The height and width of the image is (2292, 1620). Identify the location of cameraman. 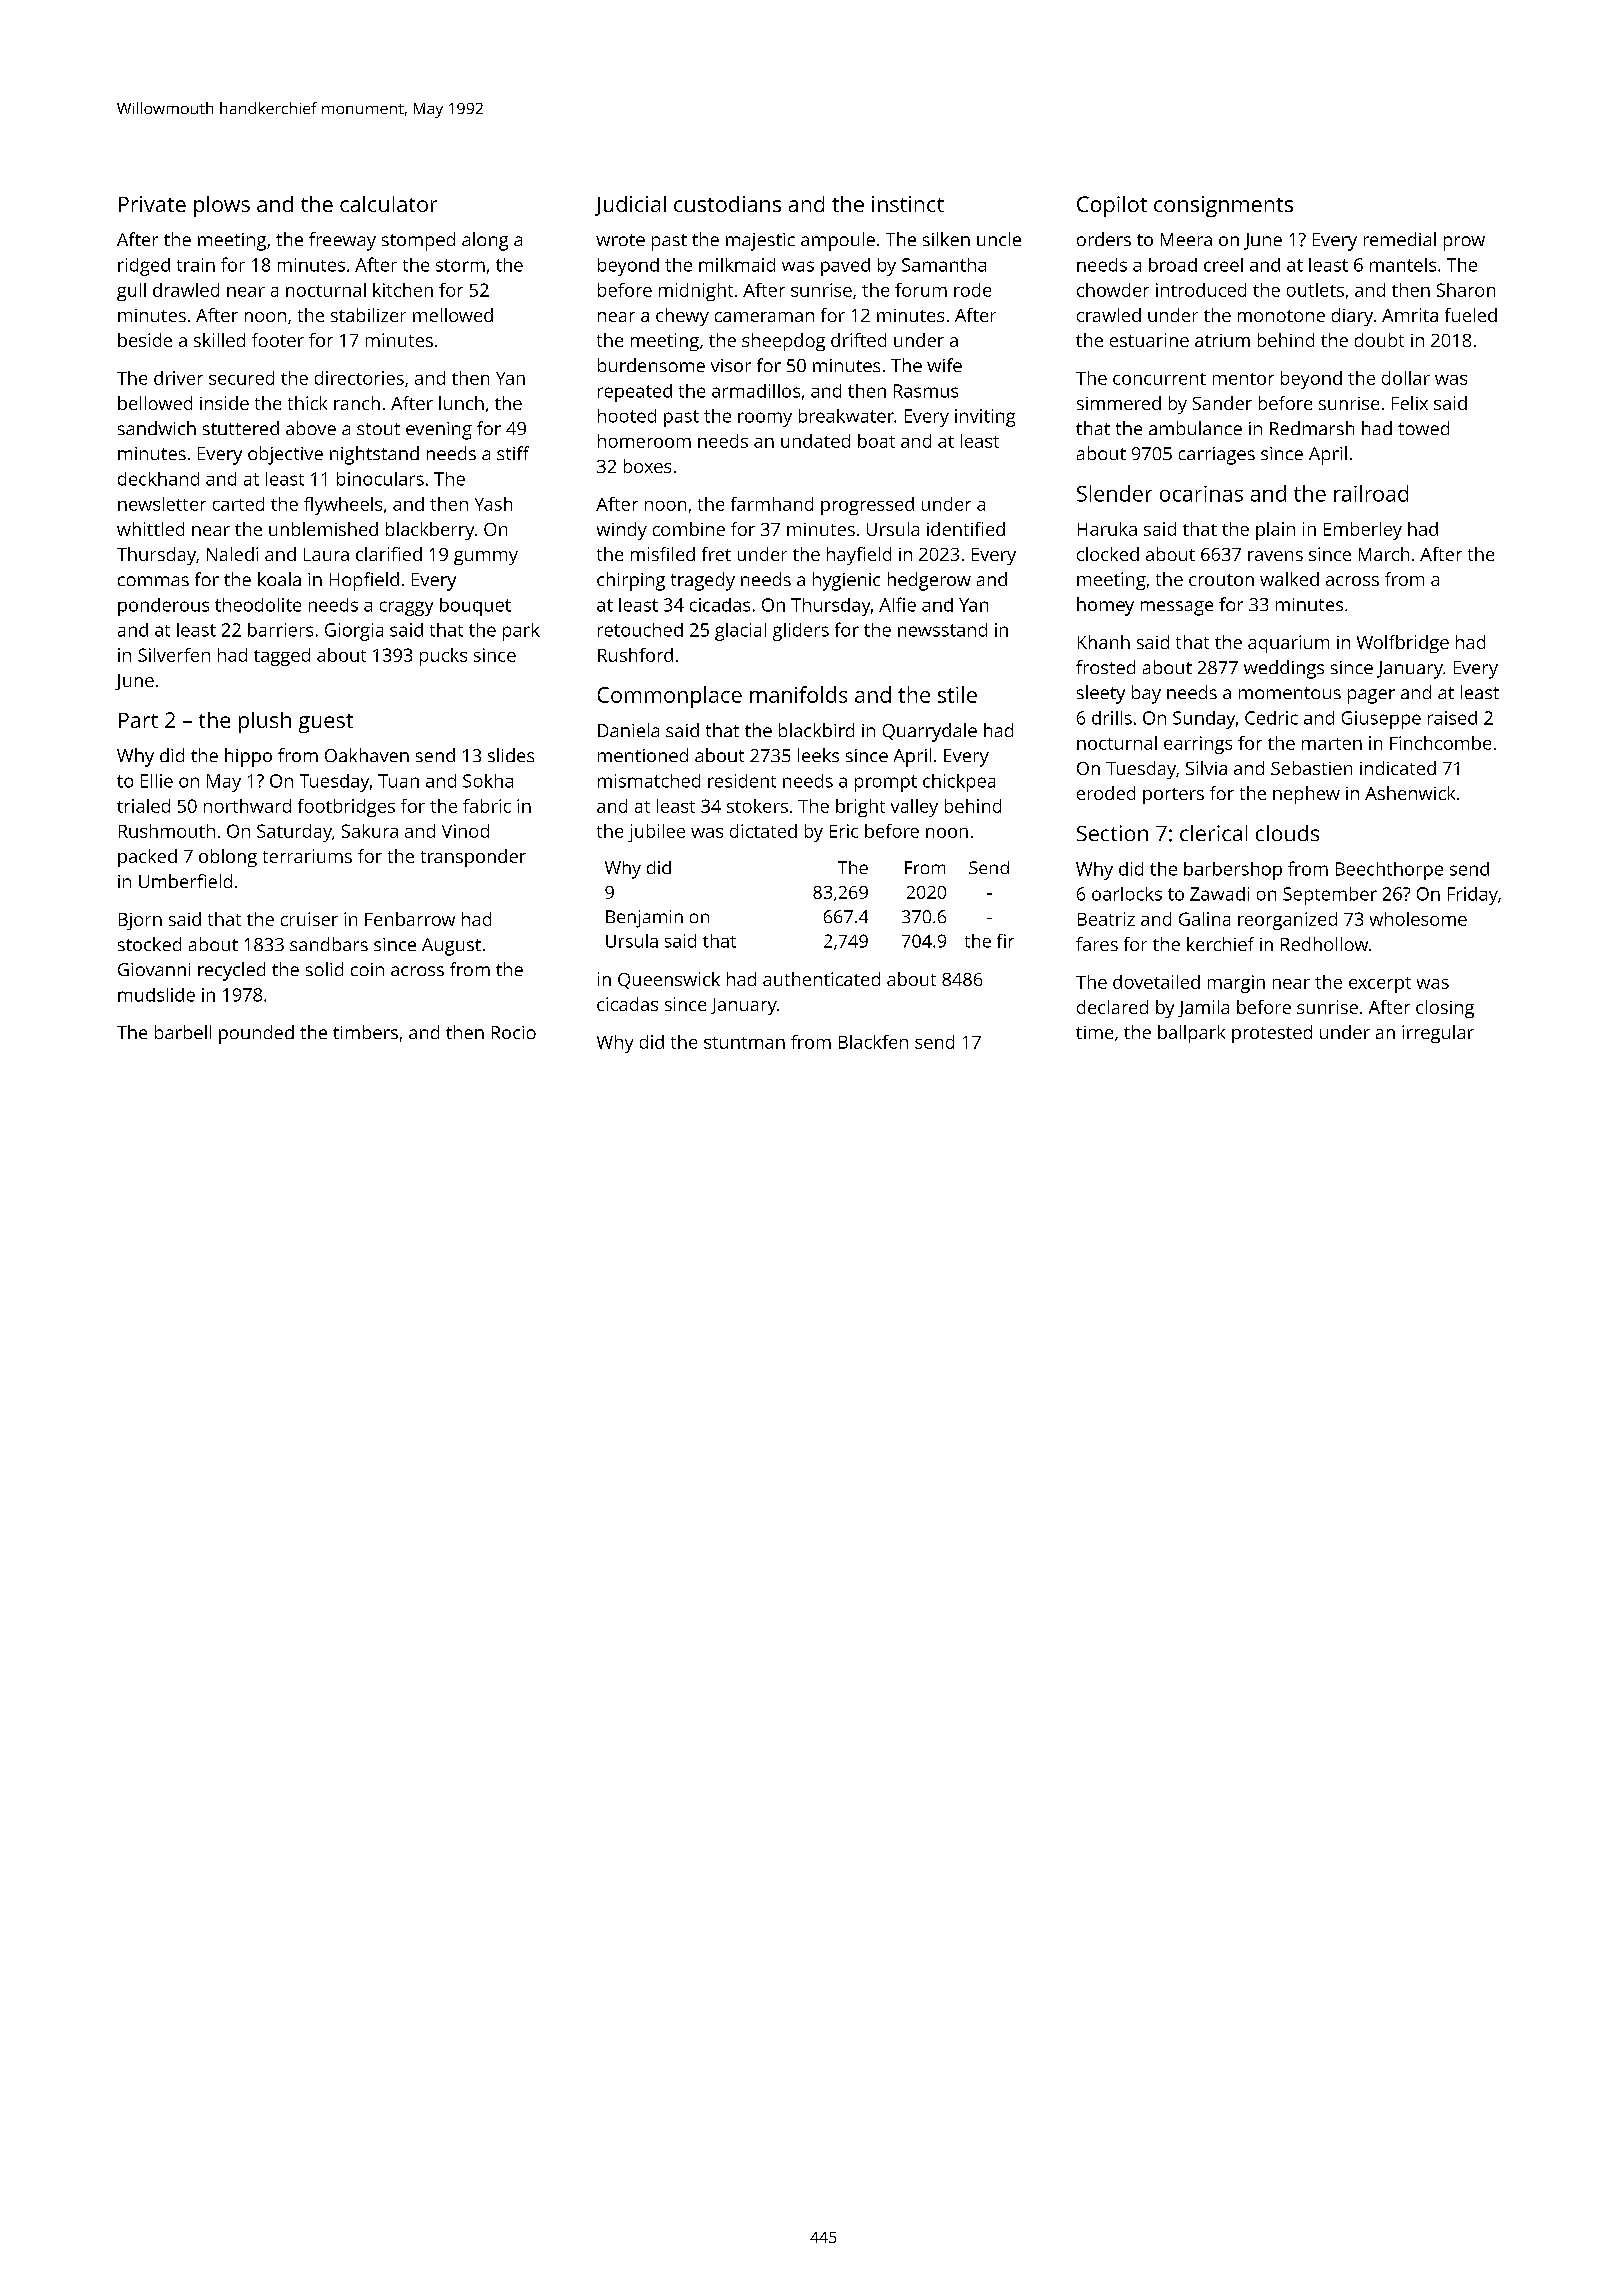
(764, 317).
